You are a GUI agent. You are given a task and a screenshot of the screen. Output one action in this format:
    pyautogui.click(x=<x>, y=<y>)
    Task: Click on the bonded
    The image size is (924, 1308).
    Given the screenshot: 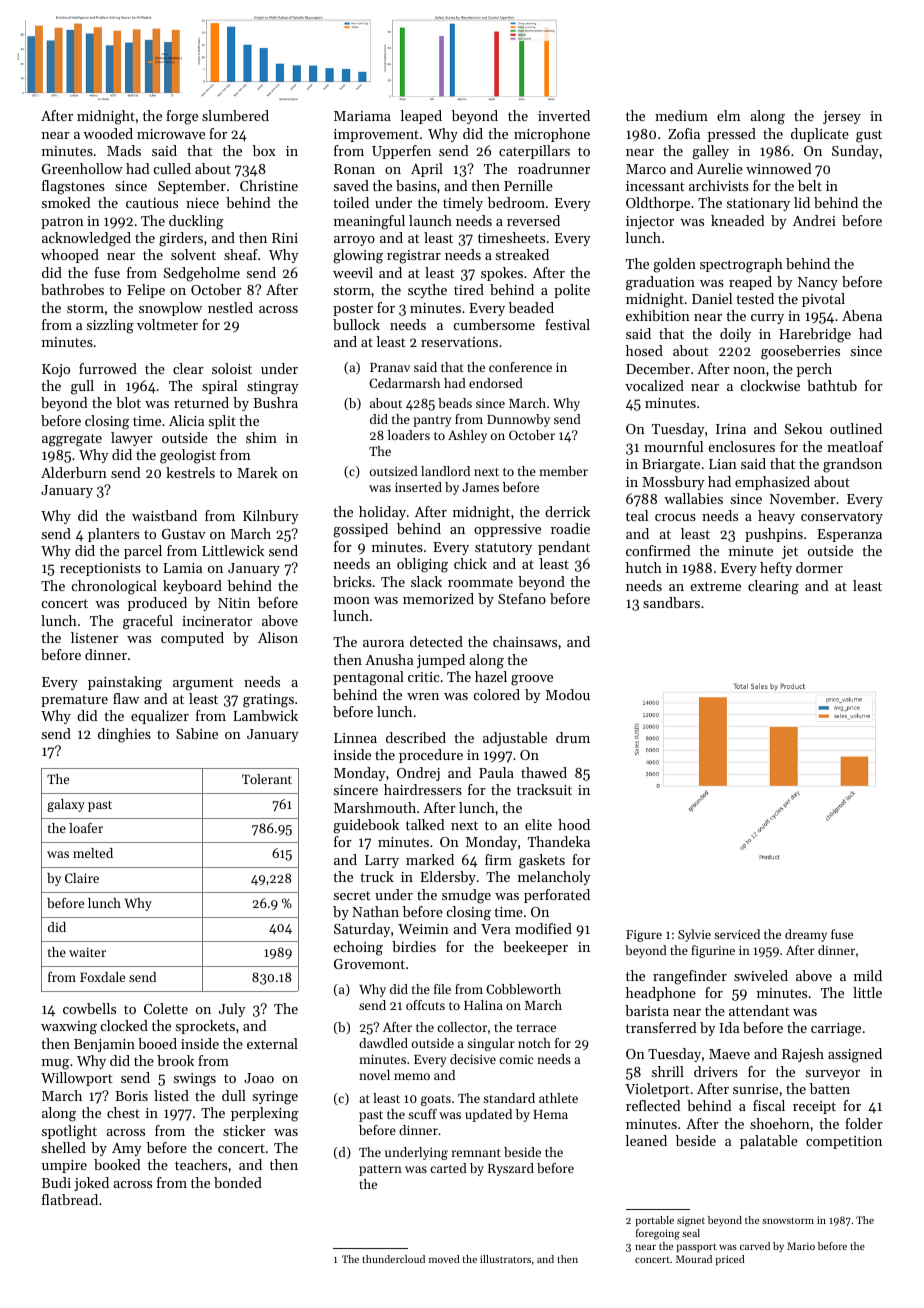 What is the action you would take?
    pyautogui.click(x=238, y=1182)
